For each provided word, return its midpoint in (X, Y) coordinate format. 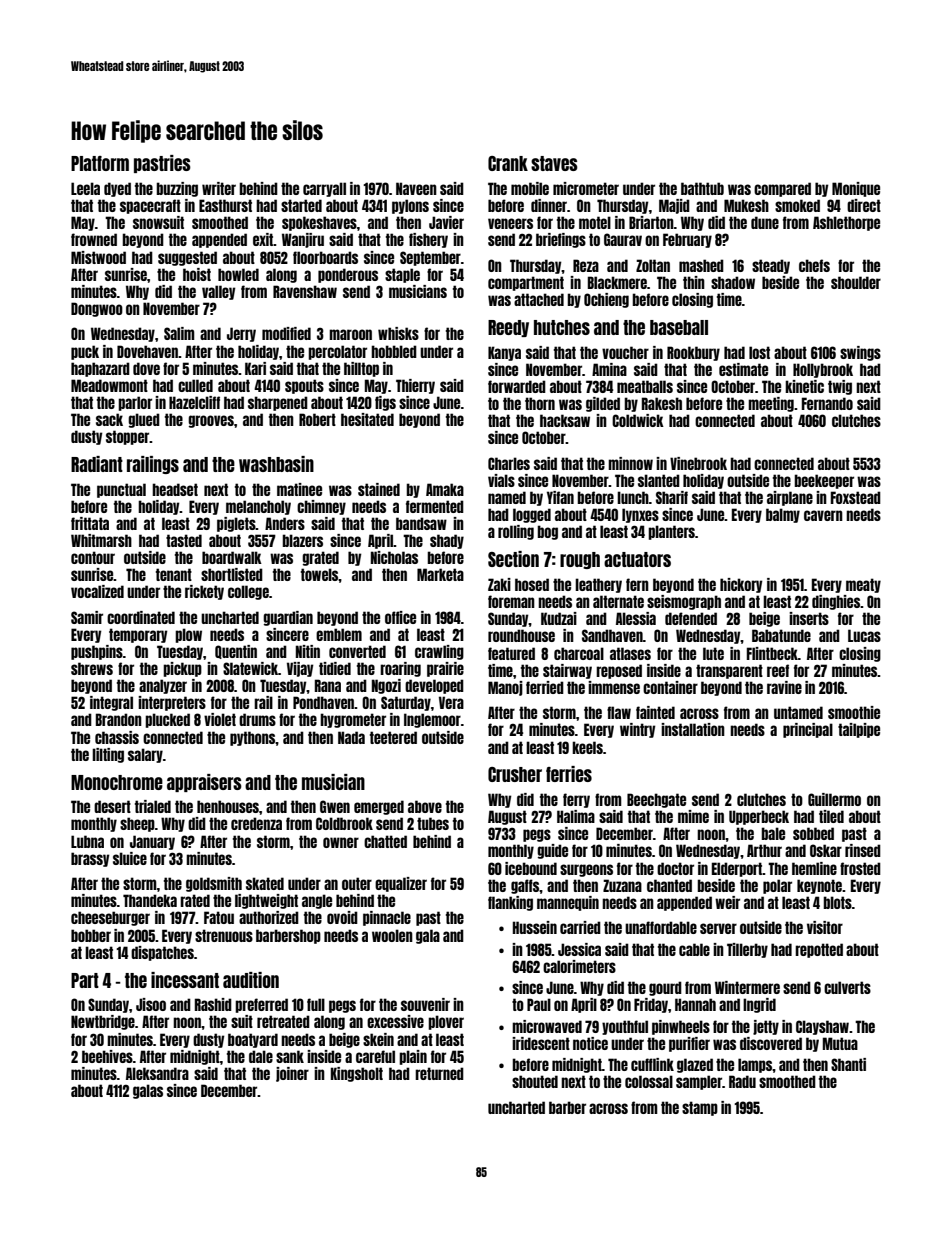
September (430, 258)
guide (552, 851)
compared (782, 189)
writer (219, 188)
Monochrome (117, 782)
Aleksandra (157, 1073)
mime (693, 816)
